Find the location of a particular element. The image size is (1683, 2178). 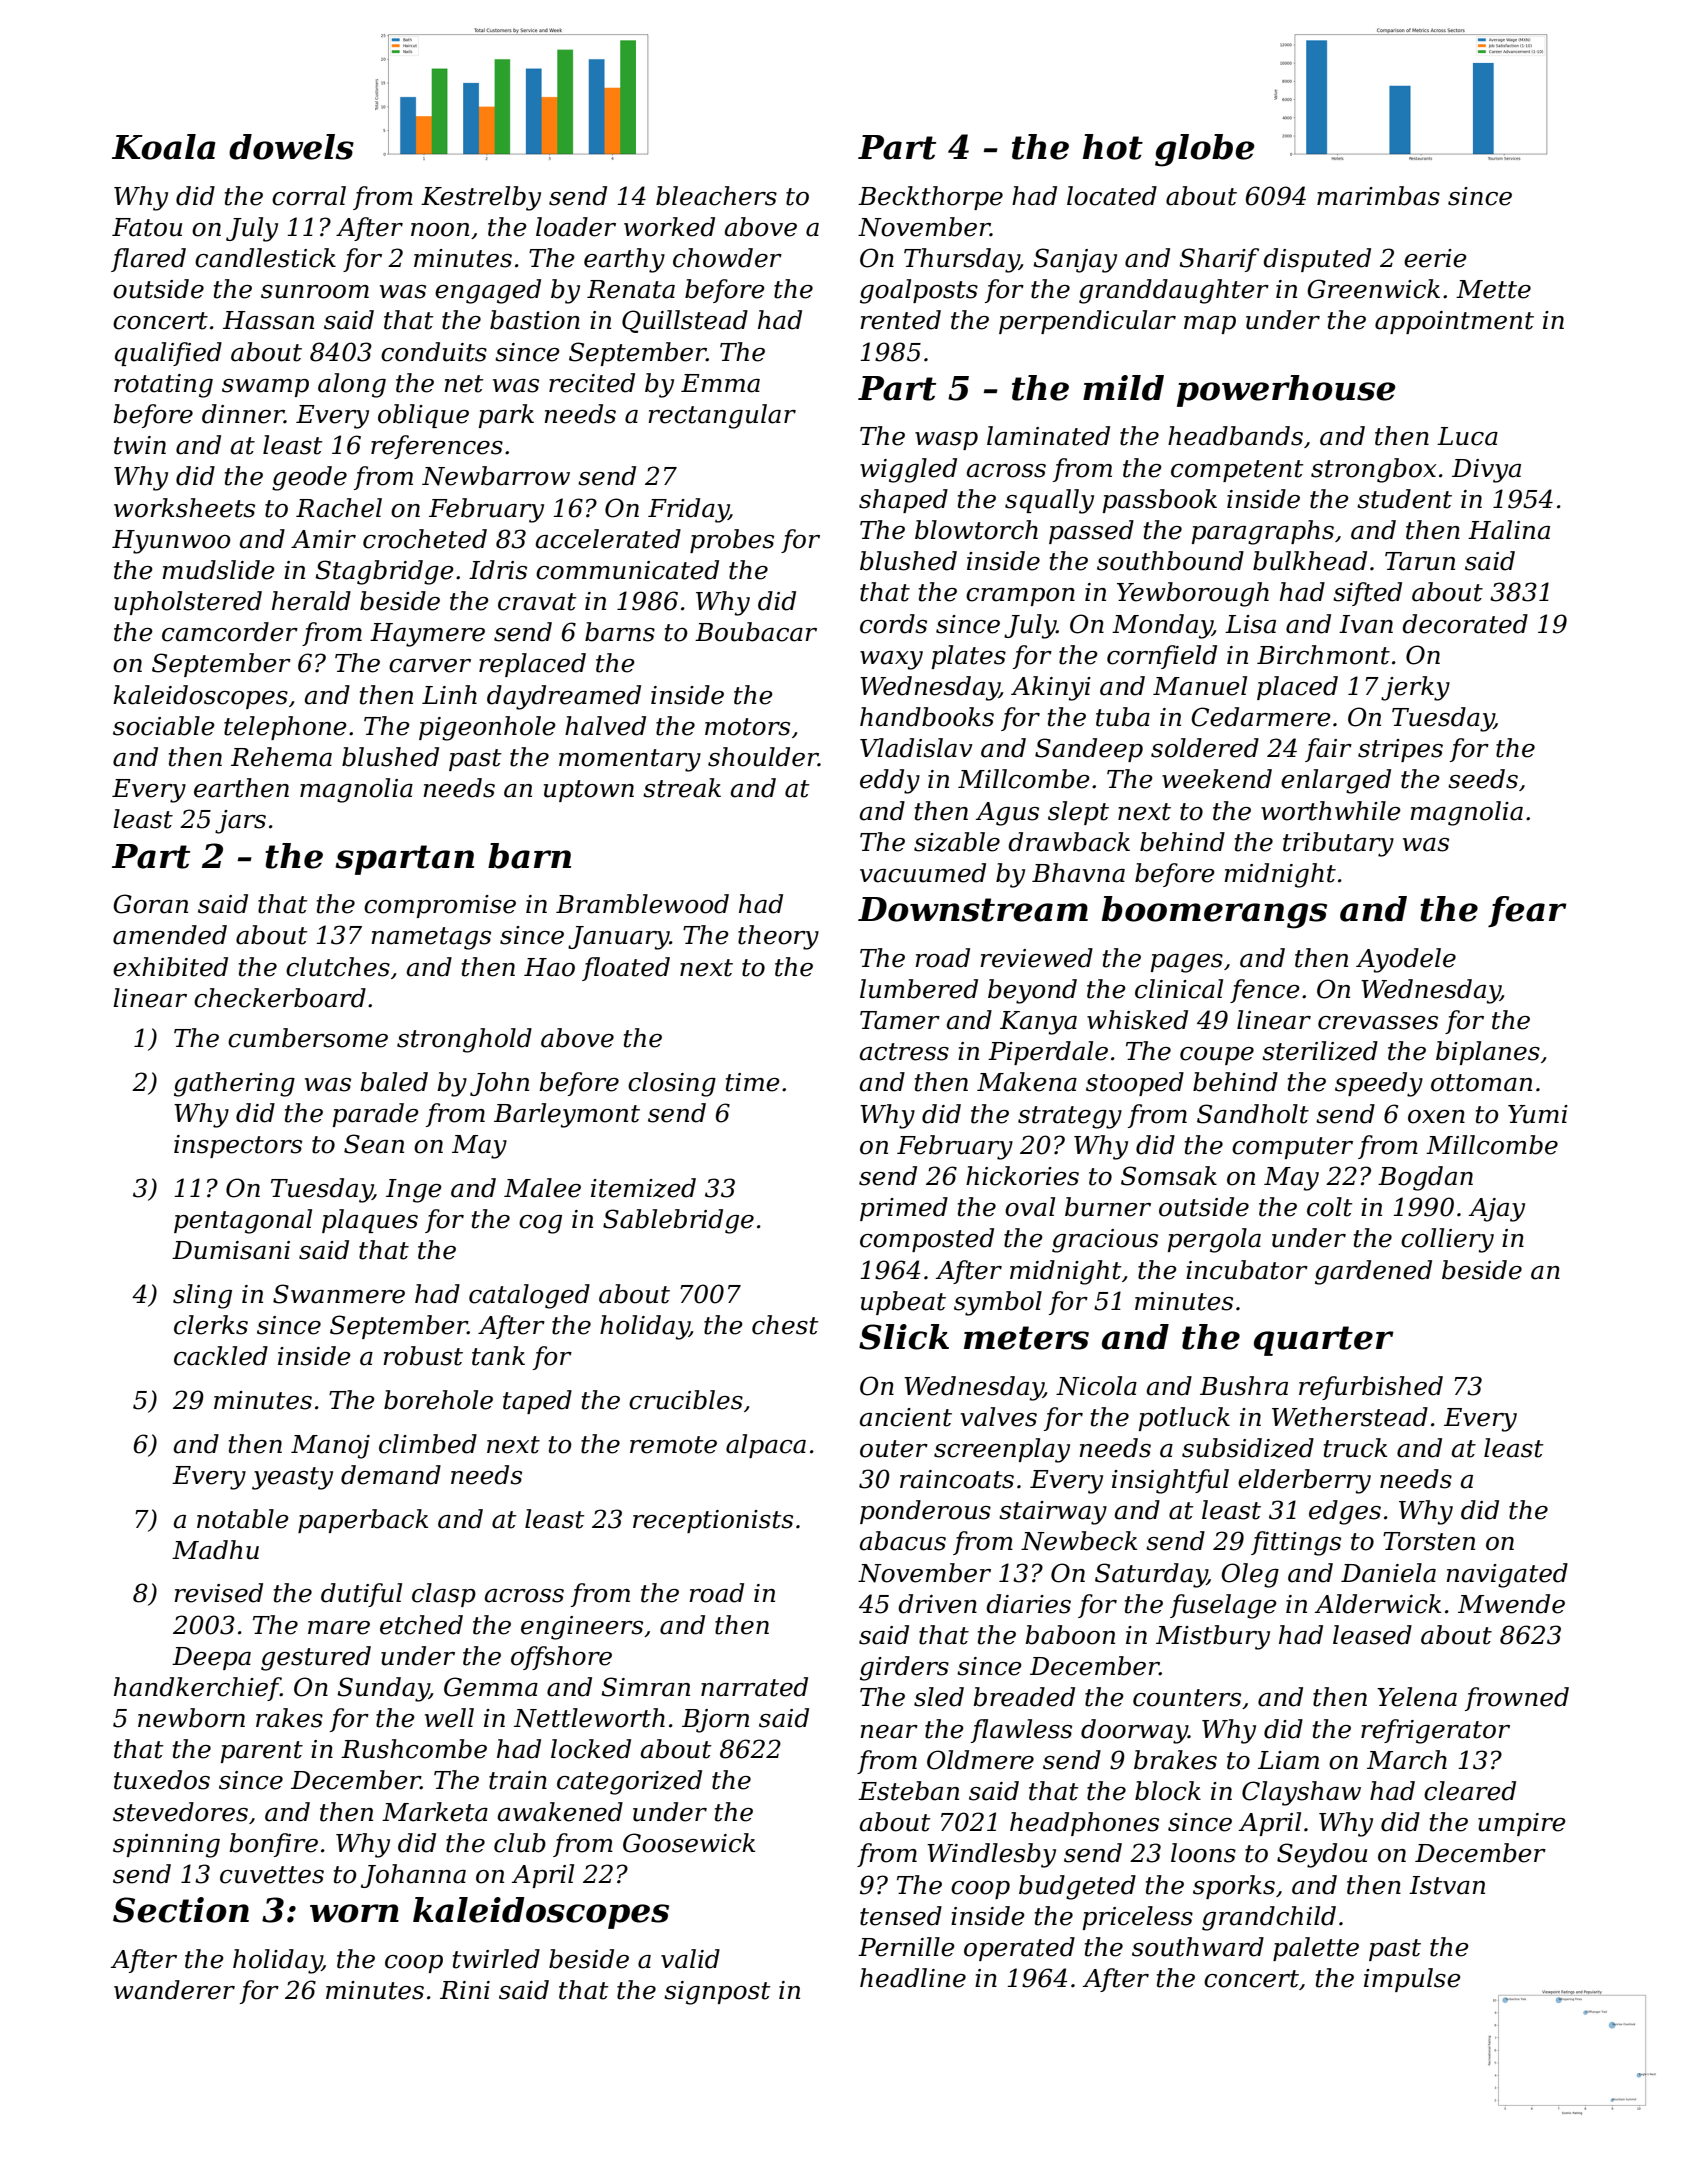

compromise is located at coordinates (440, 906).
